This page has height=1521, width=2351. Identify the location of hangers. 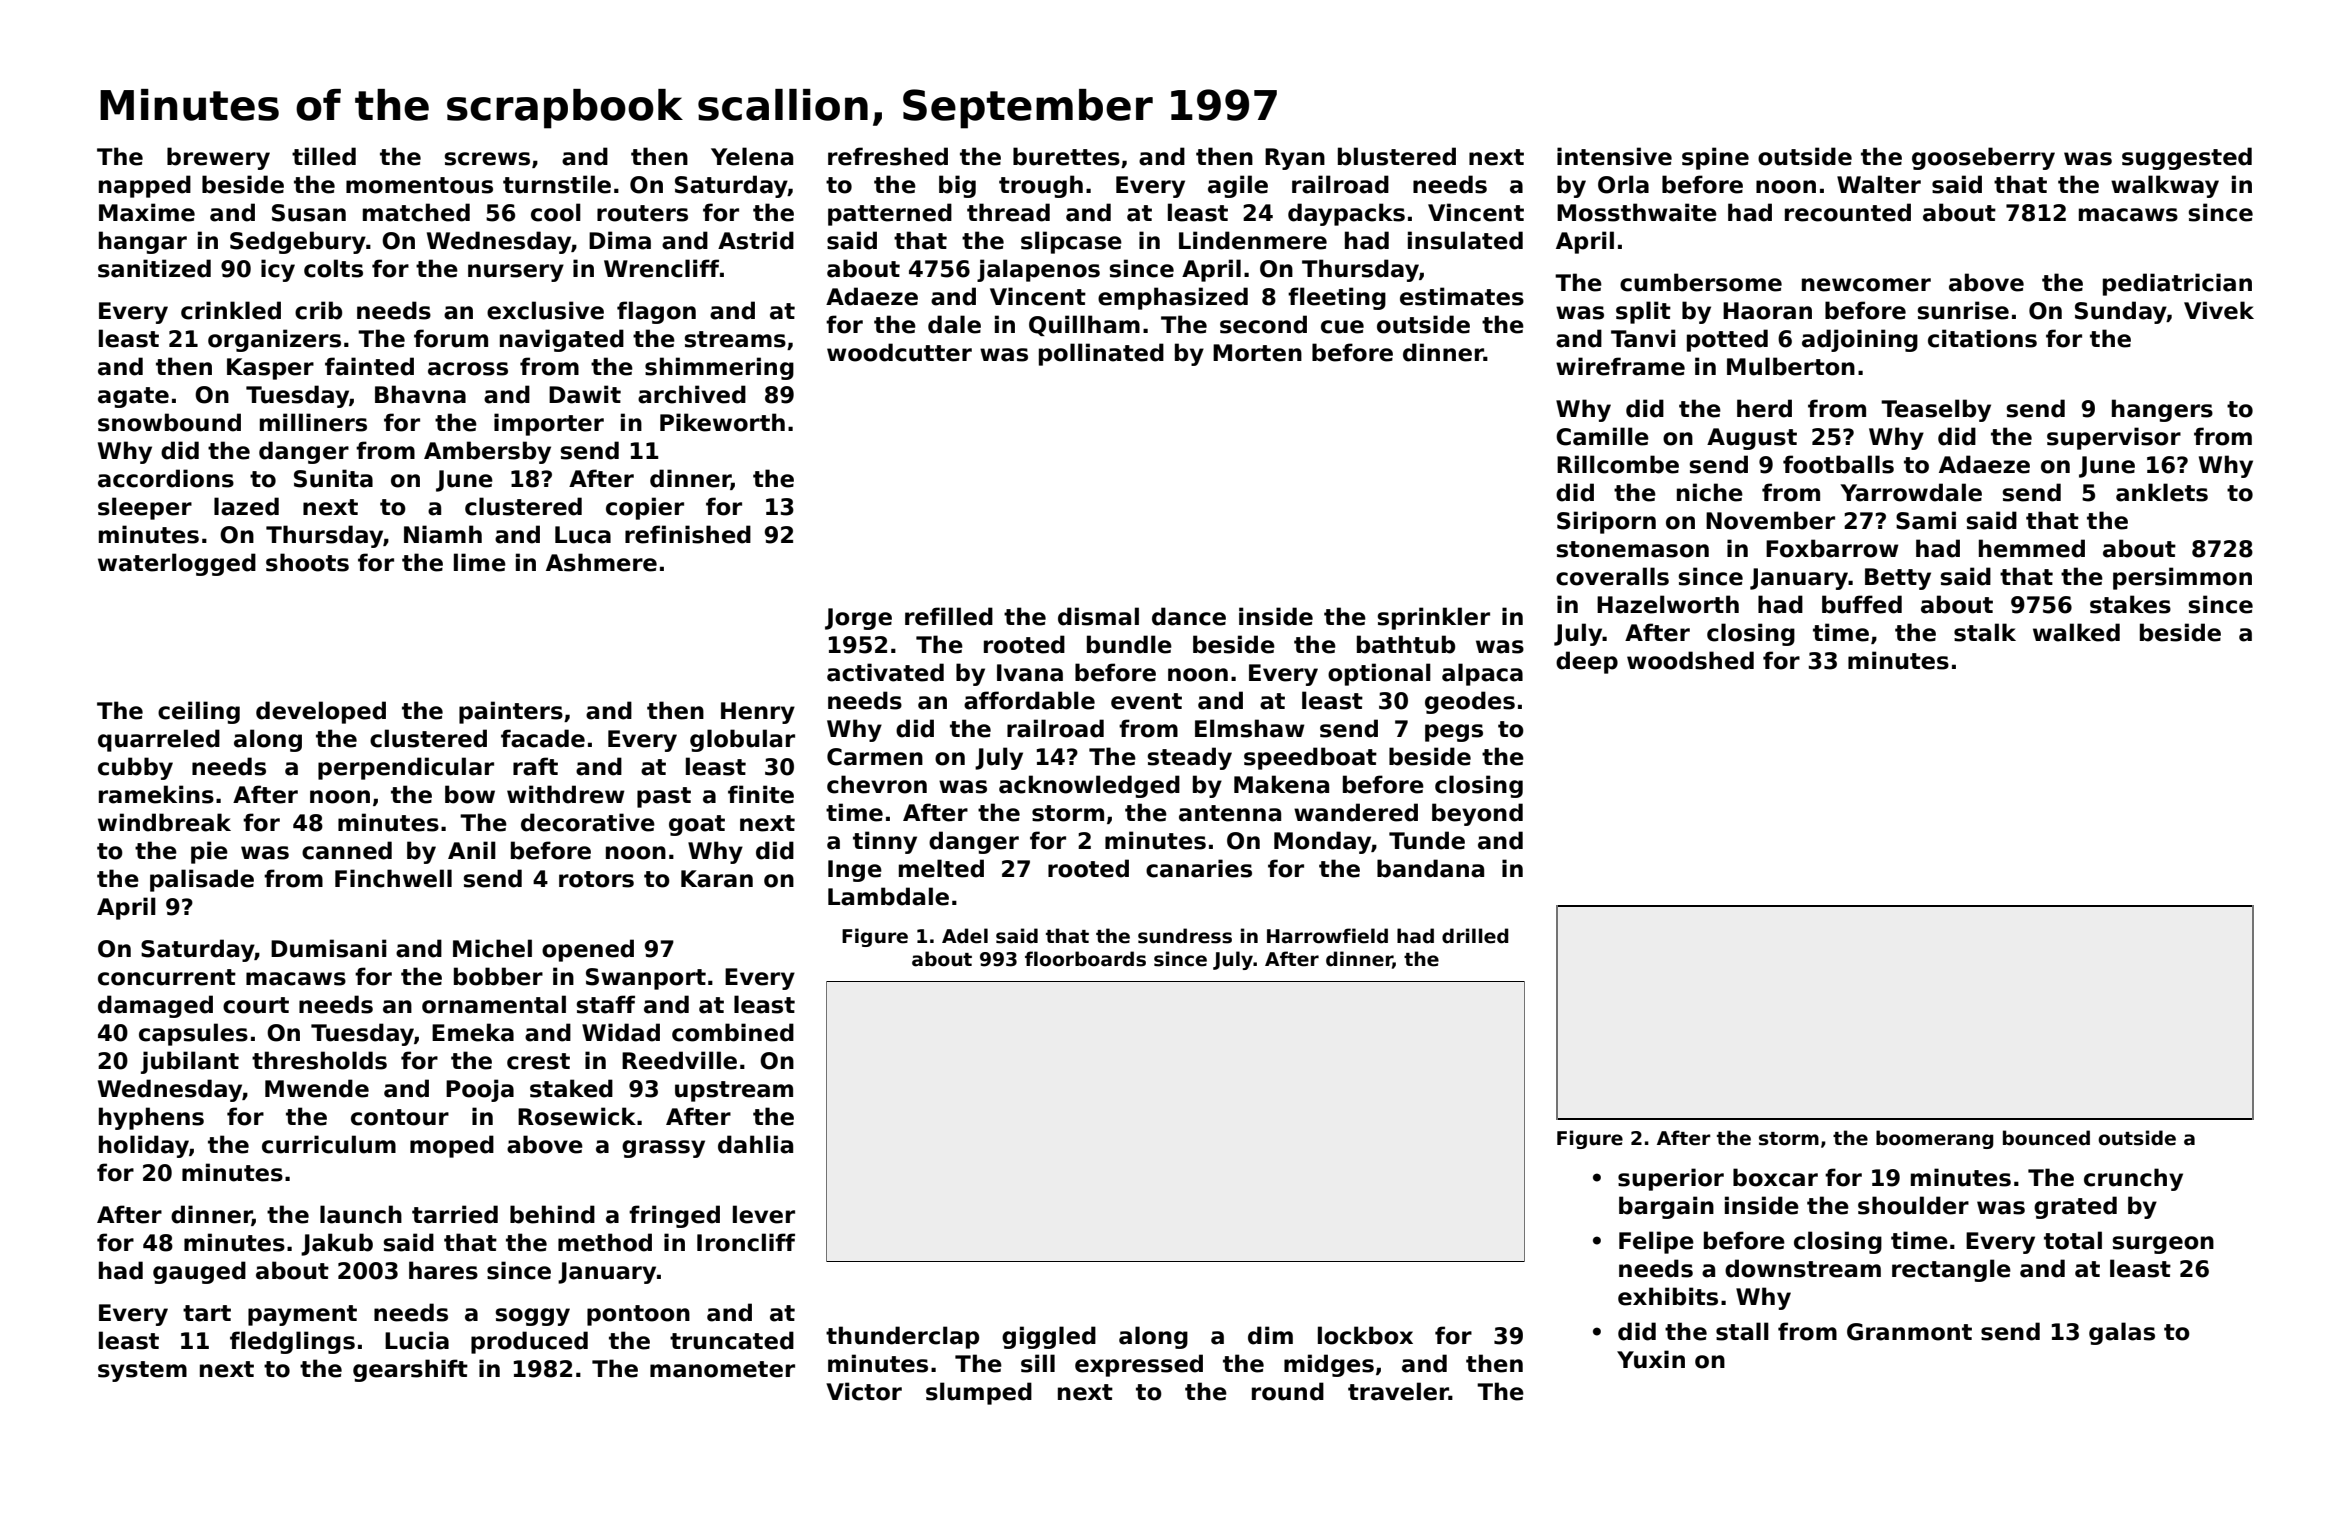
(2162, 410).
